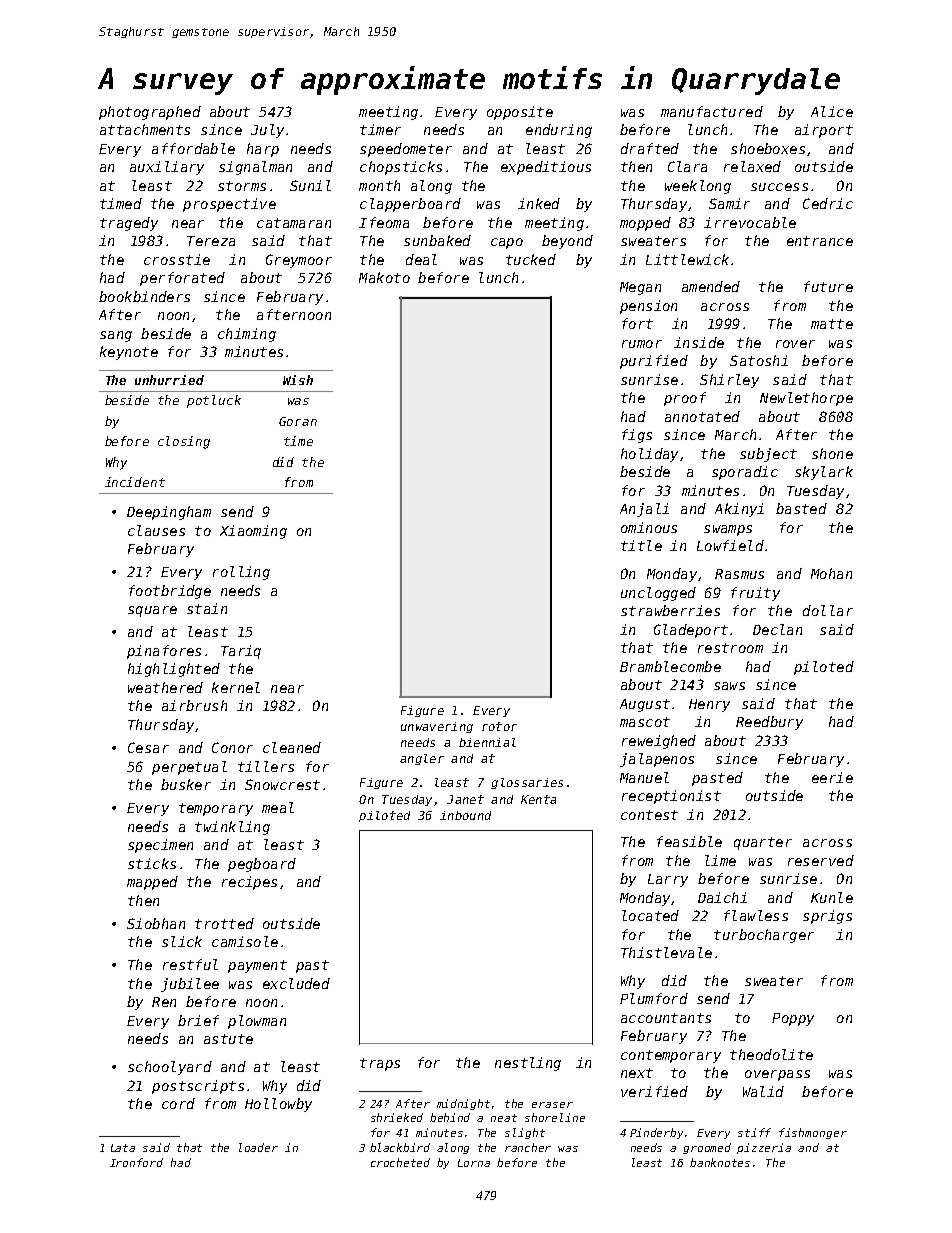 This page has width=952, height=1233. Describe the element at coordinates (528, 1064) in the page. I see `nestling` at that location.
